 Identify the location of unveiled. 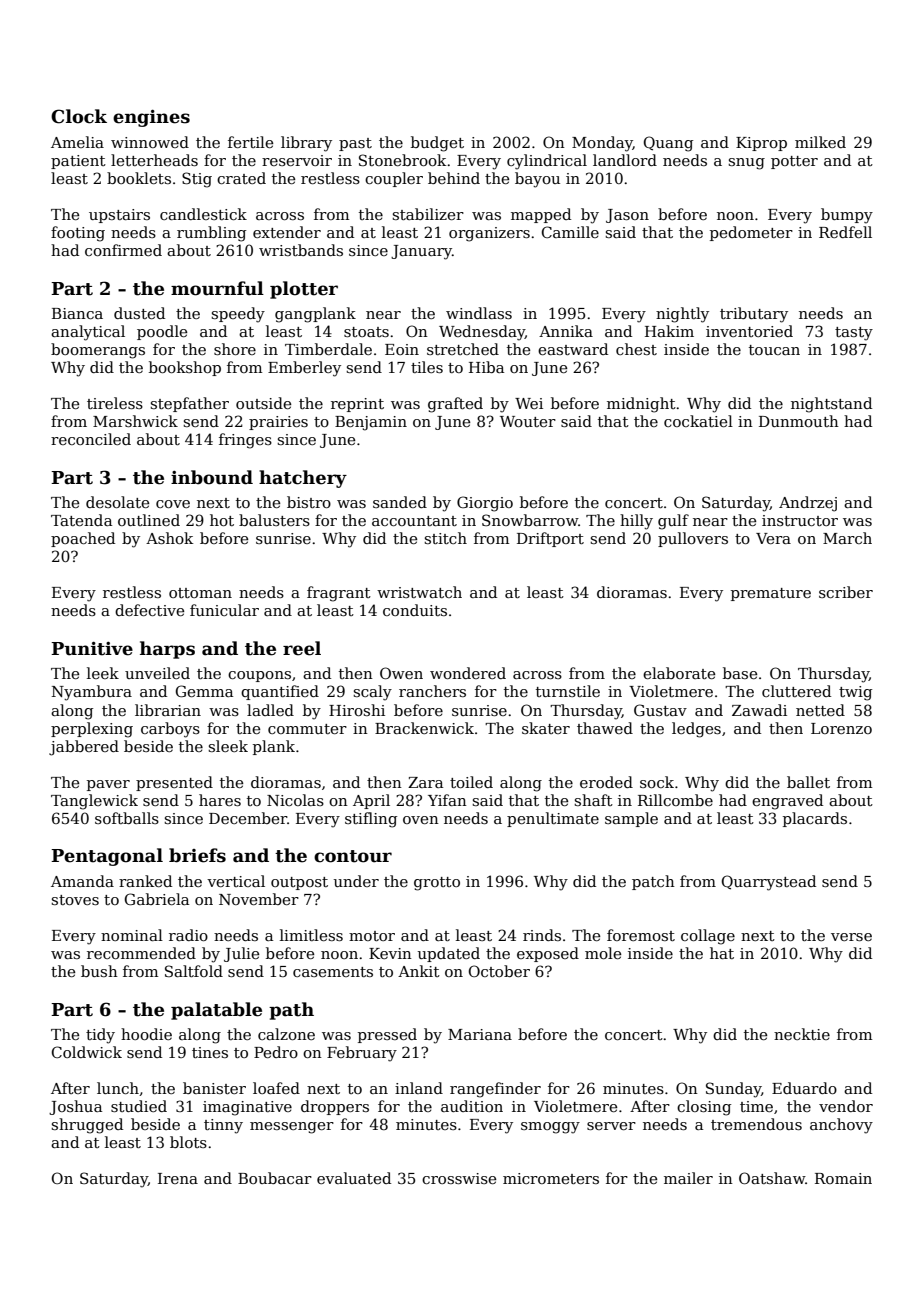
(157, 673).
